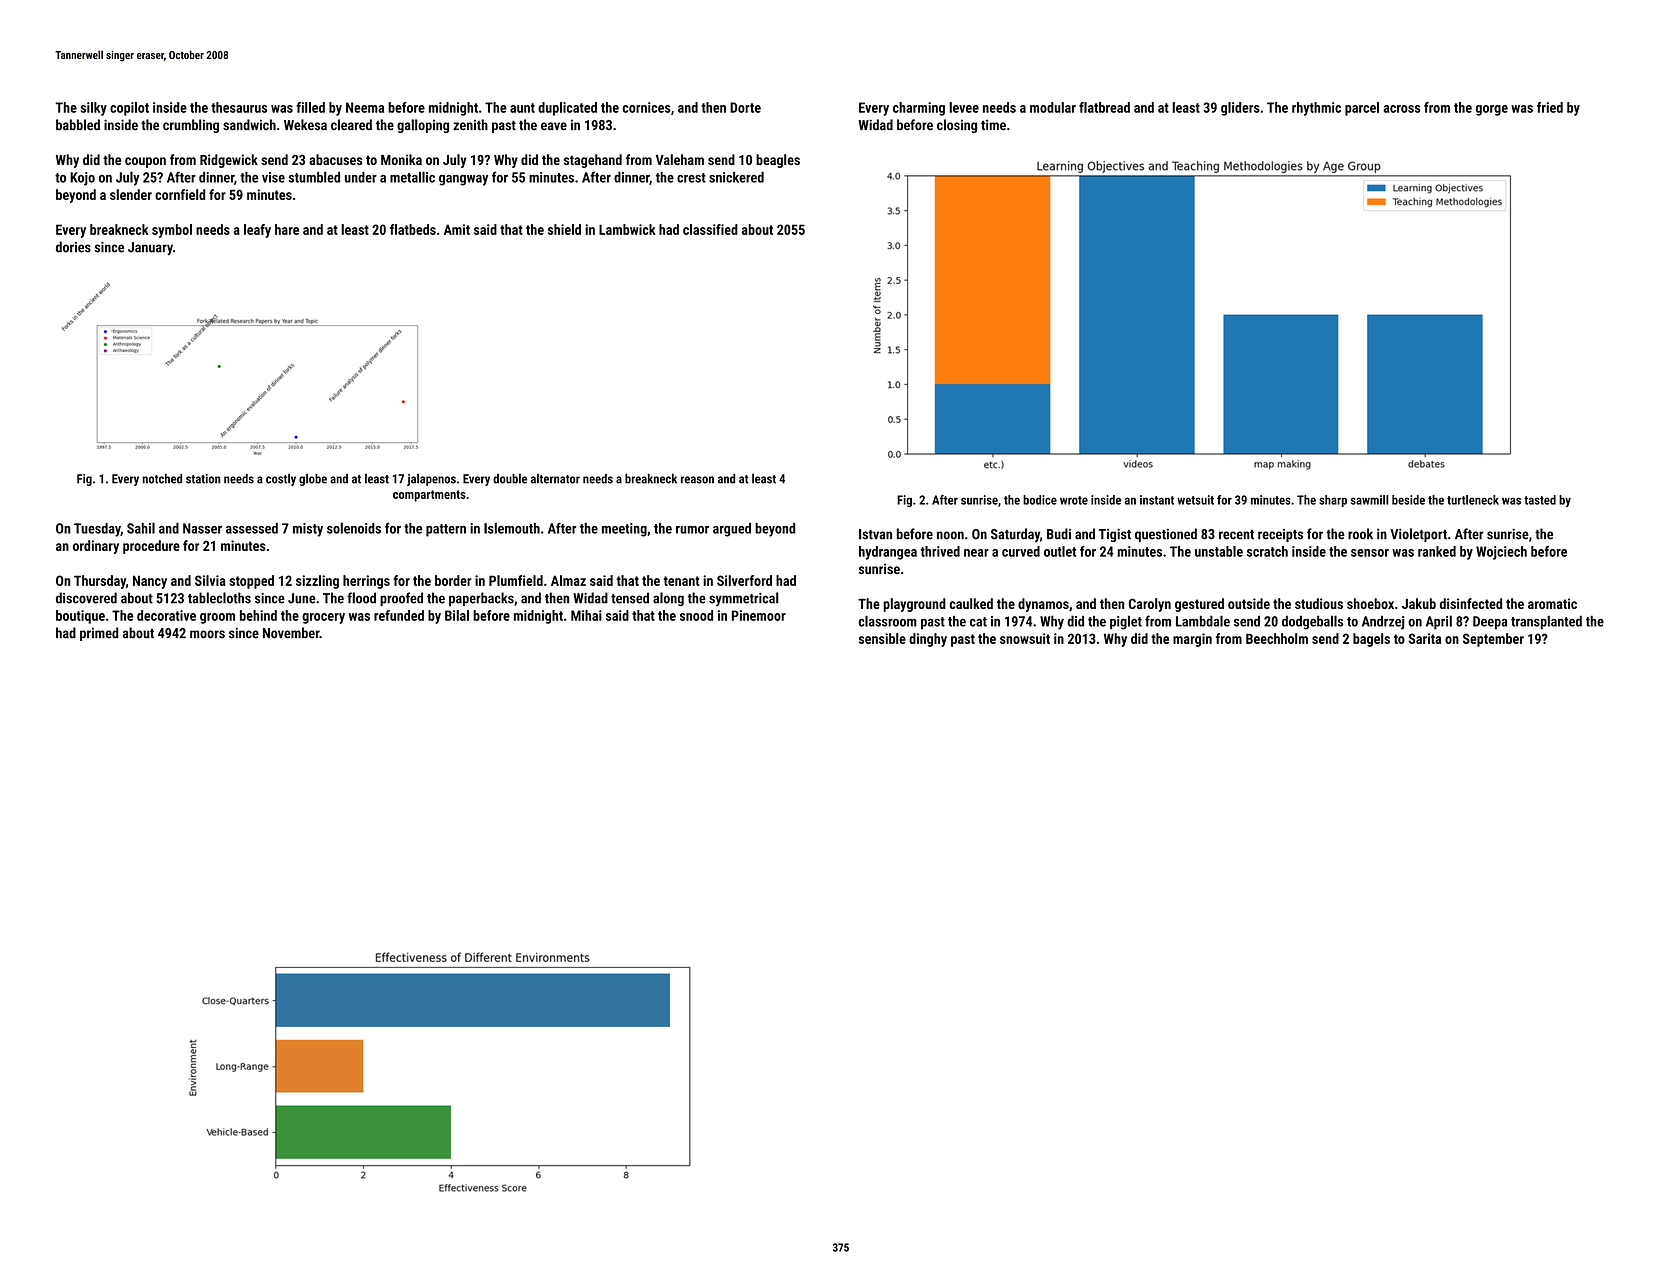 The height and width of the screenshot is (1286, 1665). What do you see at coordinates (239, 107) in the screenshot?
I see `thesaurus` at bounding box center [239, 107].
